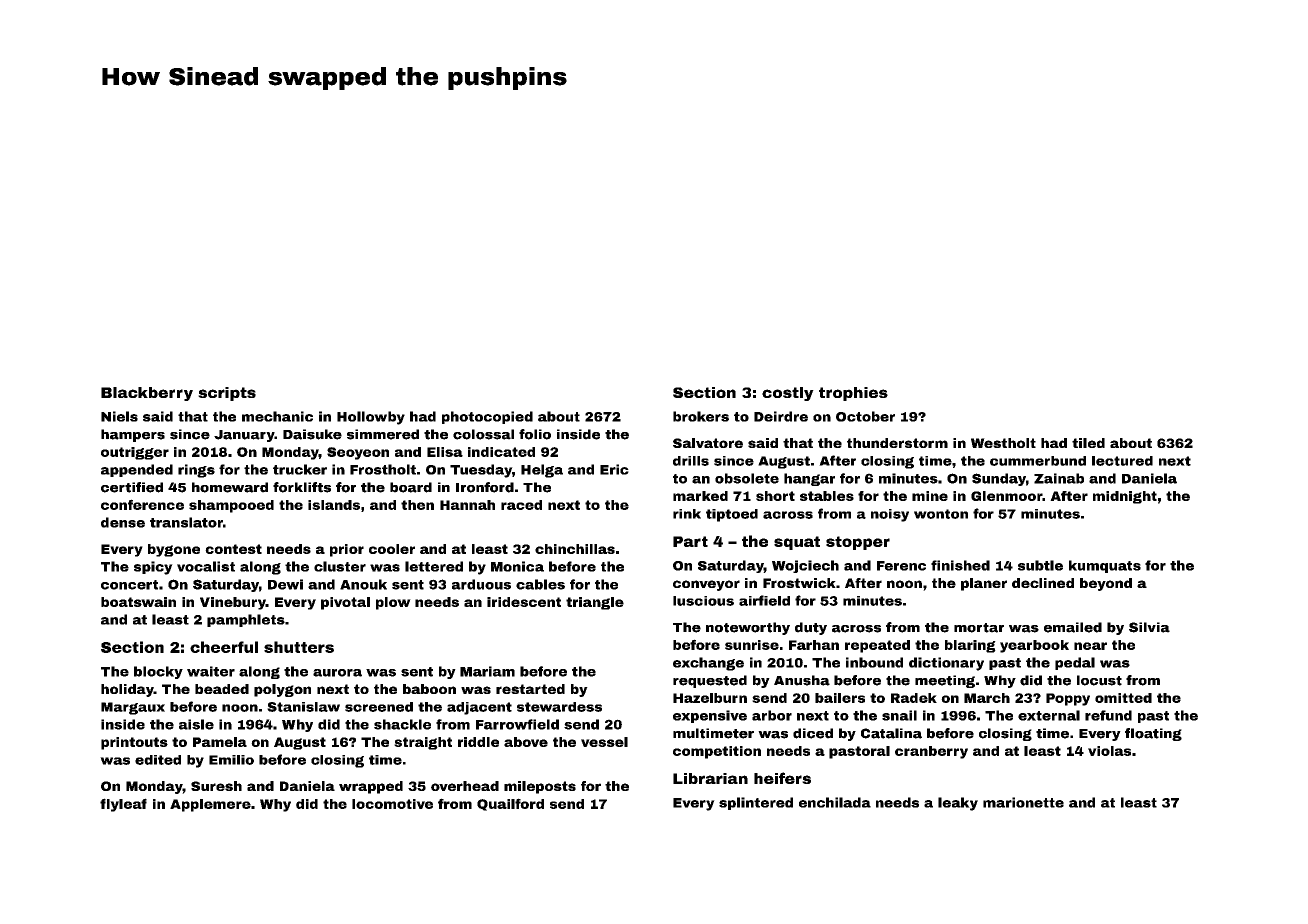 The height and width of the page is (924, 1308). I want to click on bailers, so click(840, 698).
